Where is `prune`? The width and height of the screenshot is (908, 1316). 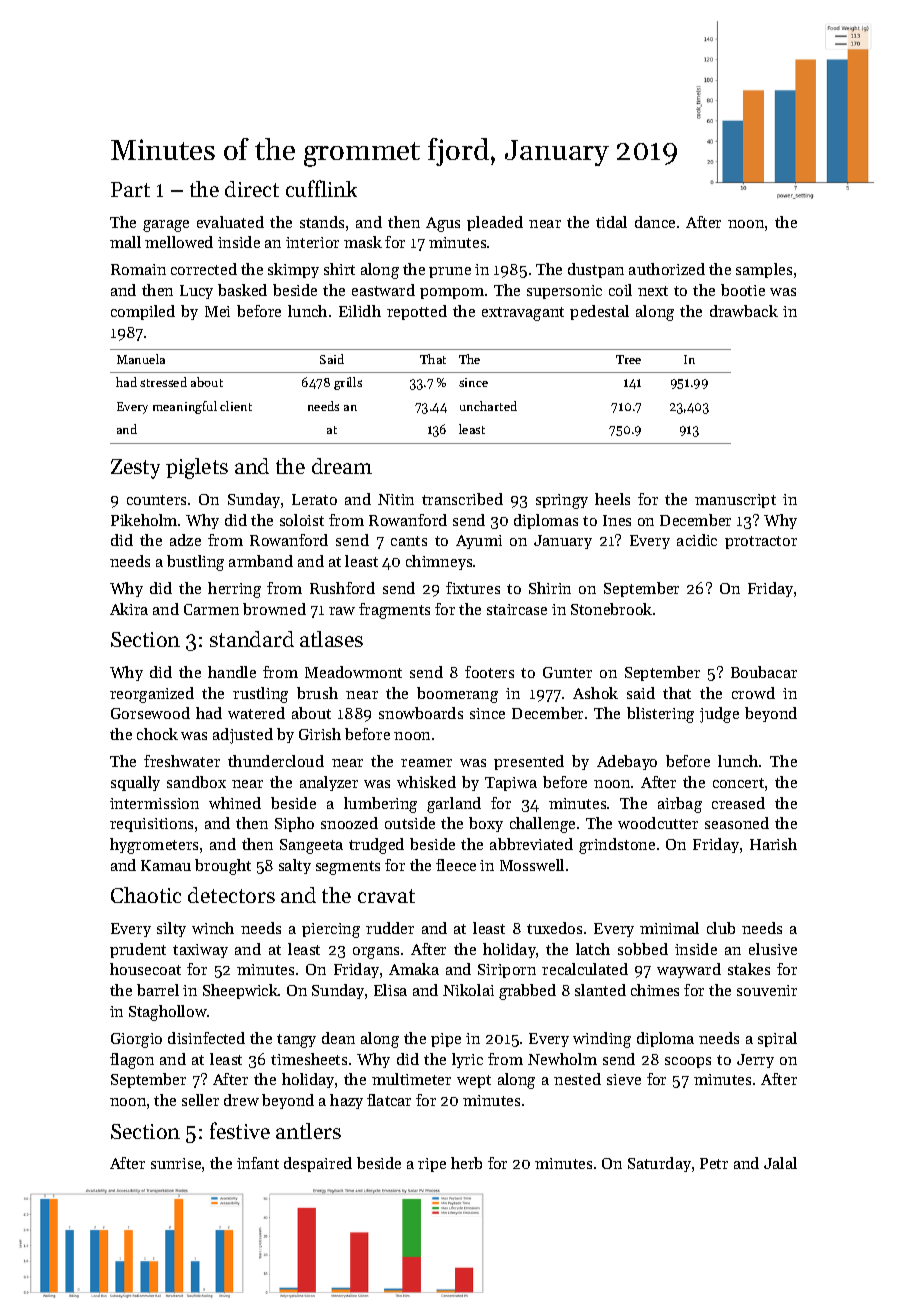
prune is located at coordinates (450, 272).
